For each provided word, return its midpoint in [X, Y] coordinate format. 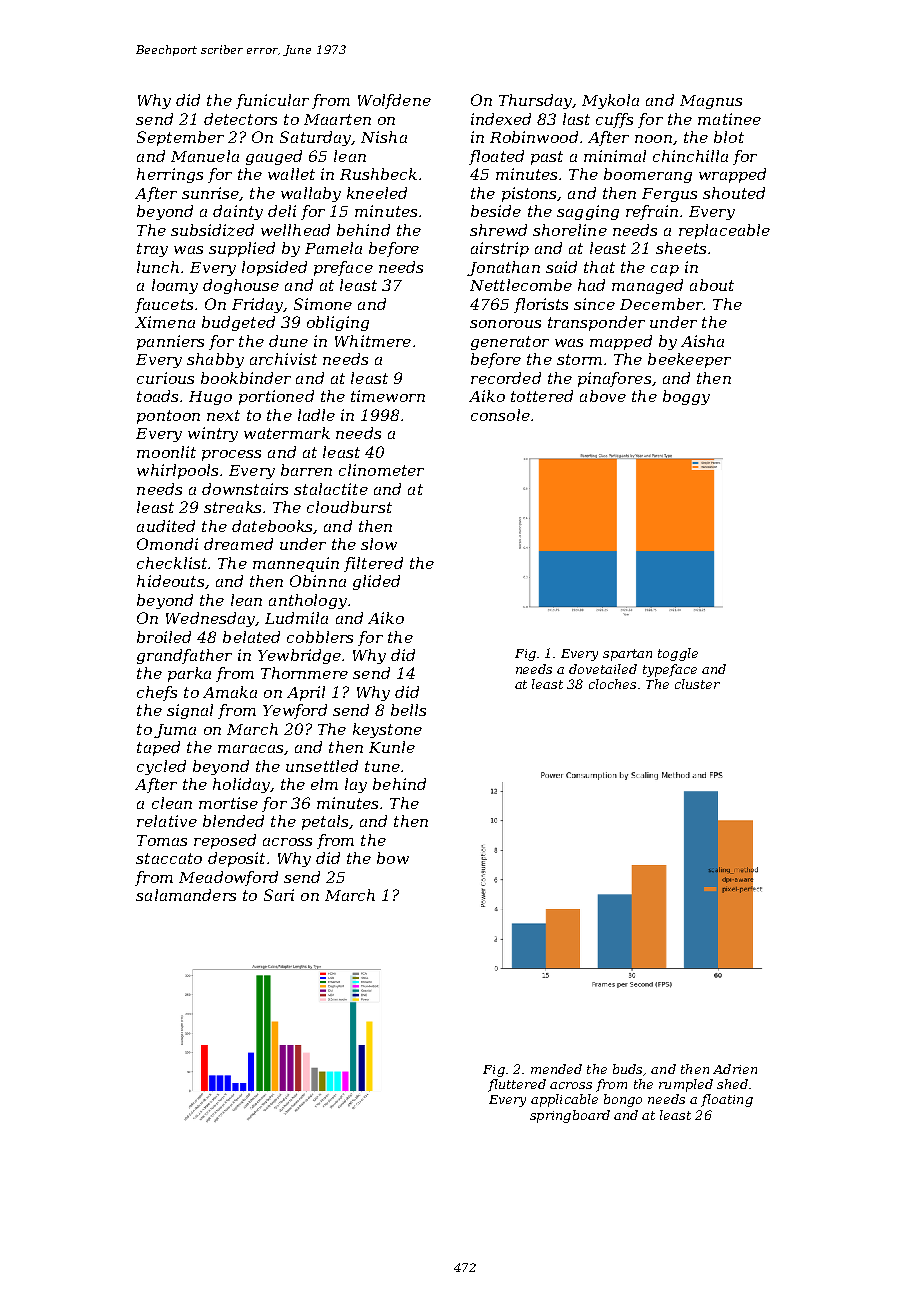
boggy [686, 397]
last [576, 119]
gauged [274, 157]
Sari [279, 895]
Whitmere [373, 341]
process [231, 455]
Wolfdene [394, 101]
